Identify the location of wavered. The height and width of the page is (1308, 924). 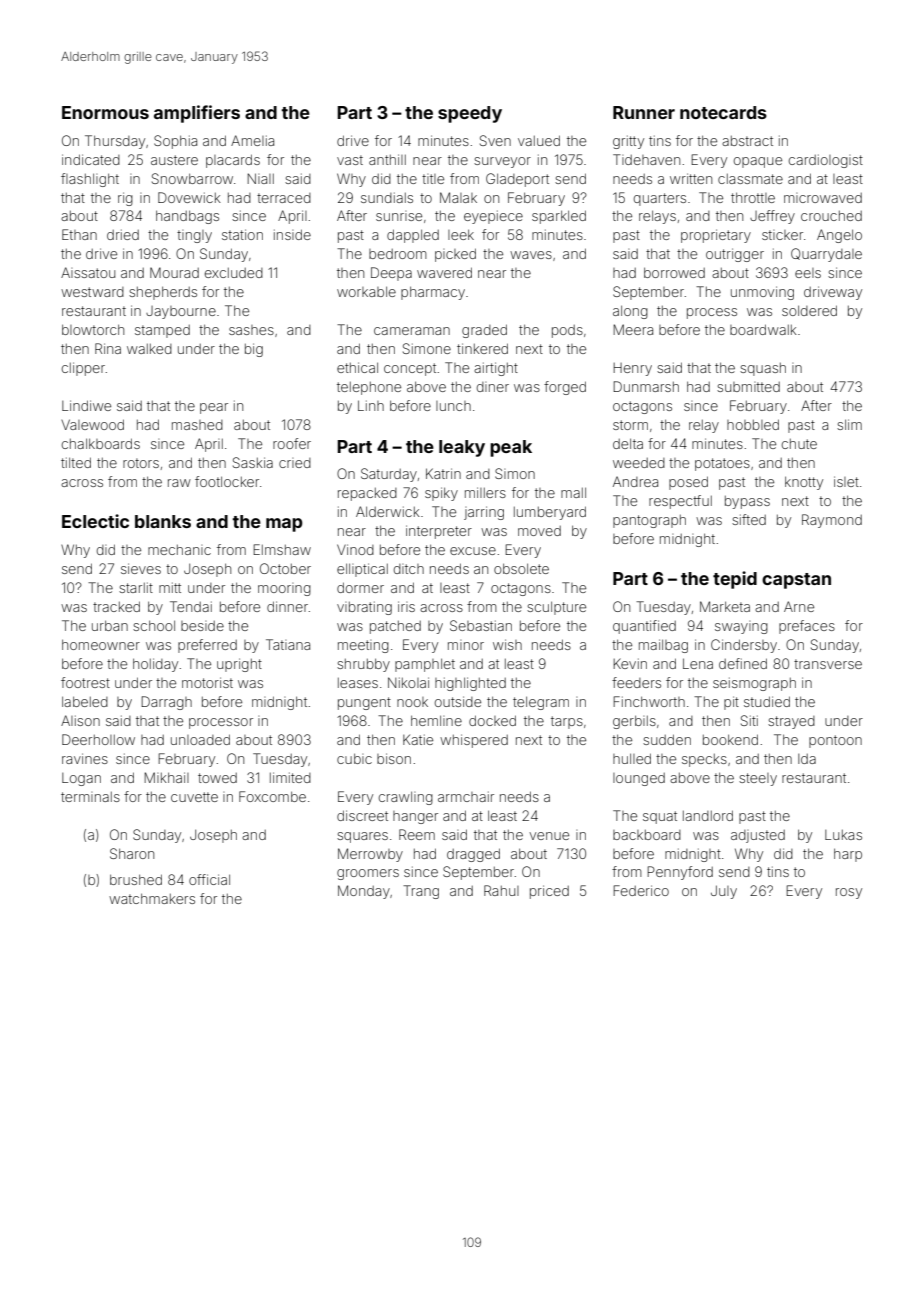
(444, 272).
